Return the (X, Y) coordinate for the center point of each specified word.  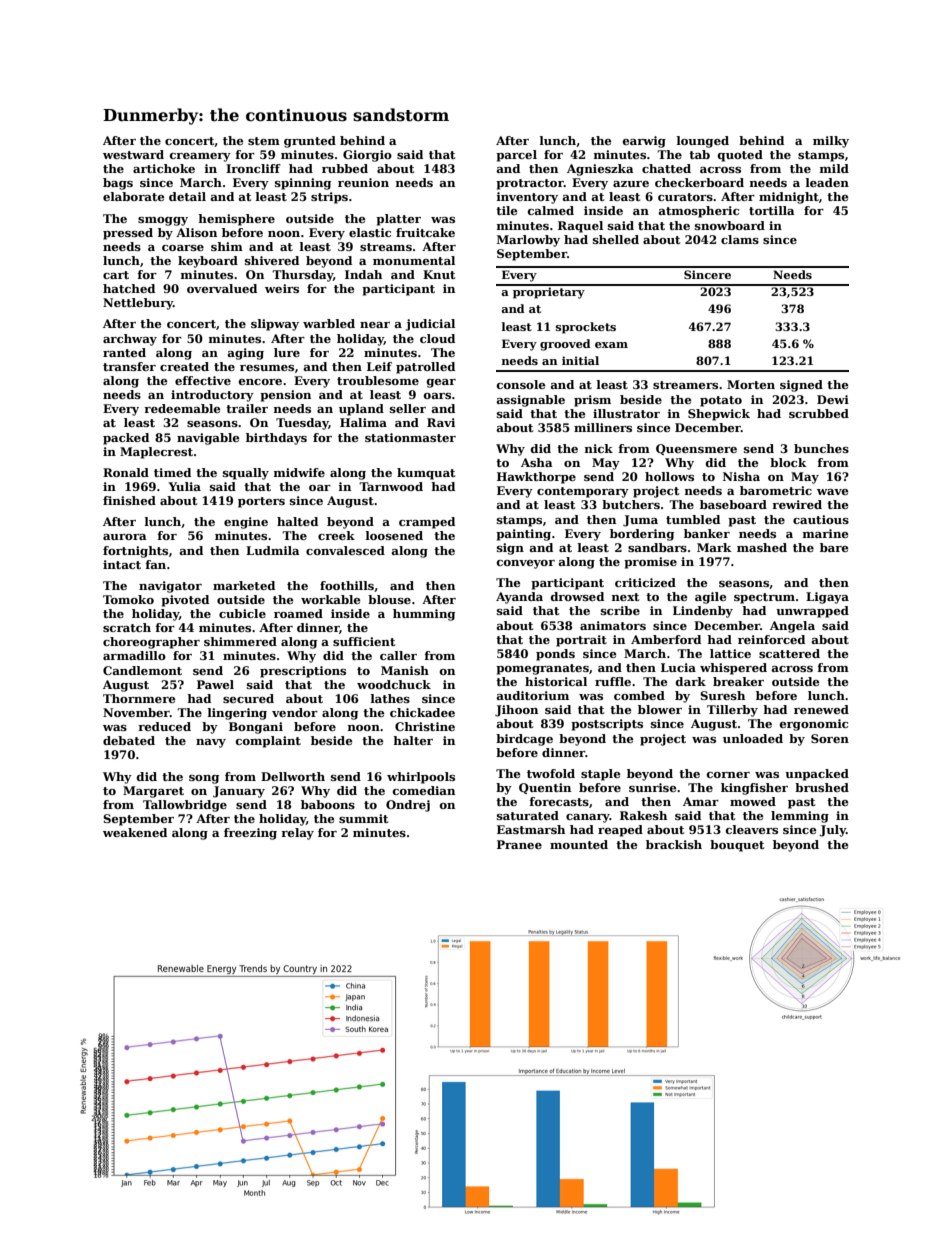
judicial (430, 325)
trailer (247, 408)
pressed (128, 234)
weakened (135, 832)
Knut (439, 274)
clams (740, 239)
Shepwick (719, 415)
